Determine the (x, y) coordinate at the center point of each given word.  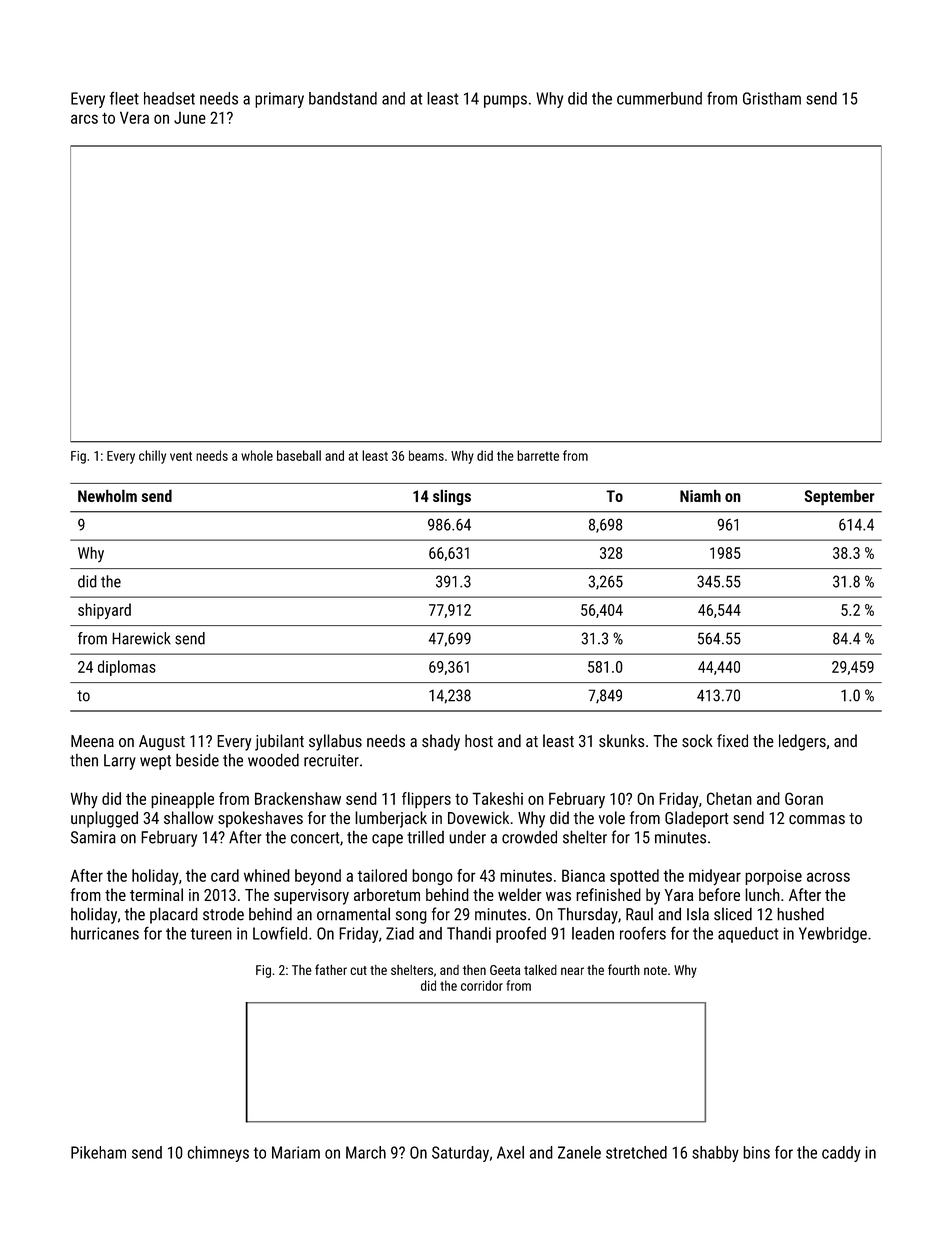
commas (817, 819)
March (366, 1152)
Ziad (400, 933)
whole (257, 455)
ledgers (802, 742)
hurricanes (105, 933)
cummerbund (659, 98)
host (479, 741)
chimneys (218, 1154)
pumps (505, 101)
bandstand (343, 98)
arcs (84, 119)
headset (169, 98)
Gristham (772, 98)
